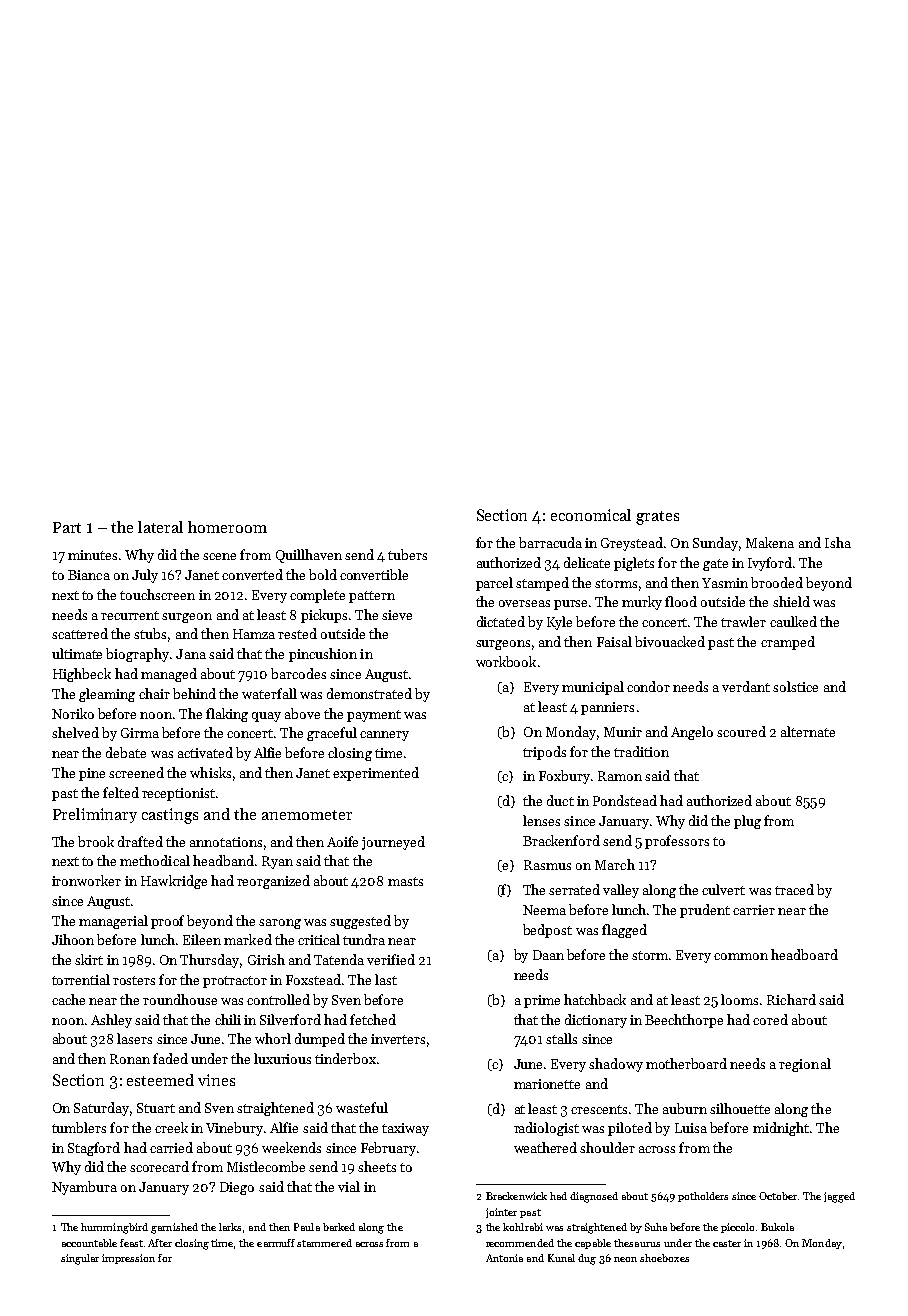 The width and height of the screenshot is (908, 1316). What do you see at coordinates (838, 542) in the screenshot?
I see `Isha` at bounding box center [838, 542].
